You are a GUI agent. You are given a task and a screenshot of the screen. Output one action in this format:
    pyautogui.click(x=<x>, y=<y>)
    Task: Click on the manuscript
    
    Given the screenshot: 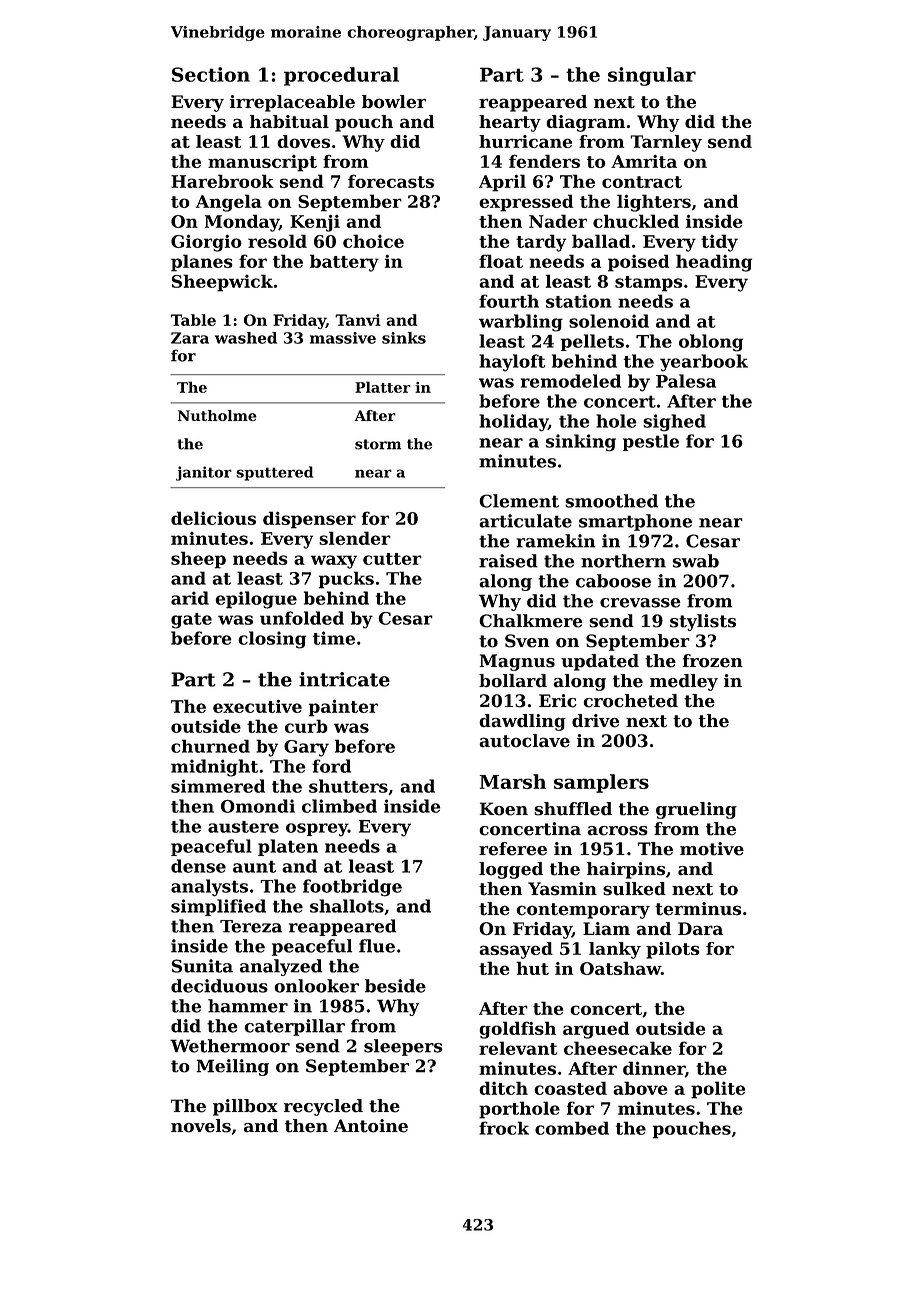 What is the action you would take?
    pyautogui.click(x=262, y=163)
